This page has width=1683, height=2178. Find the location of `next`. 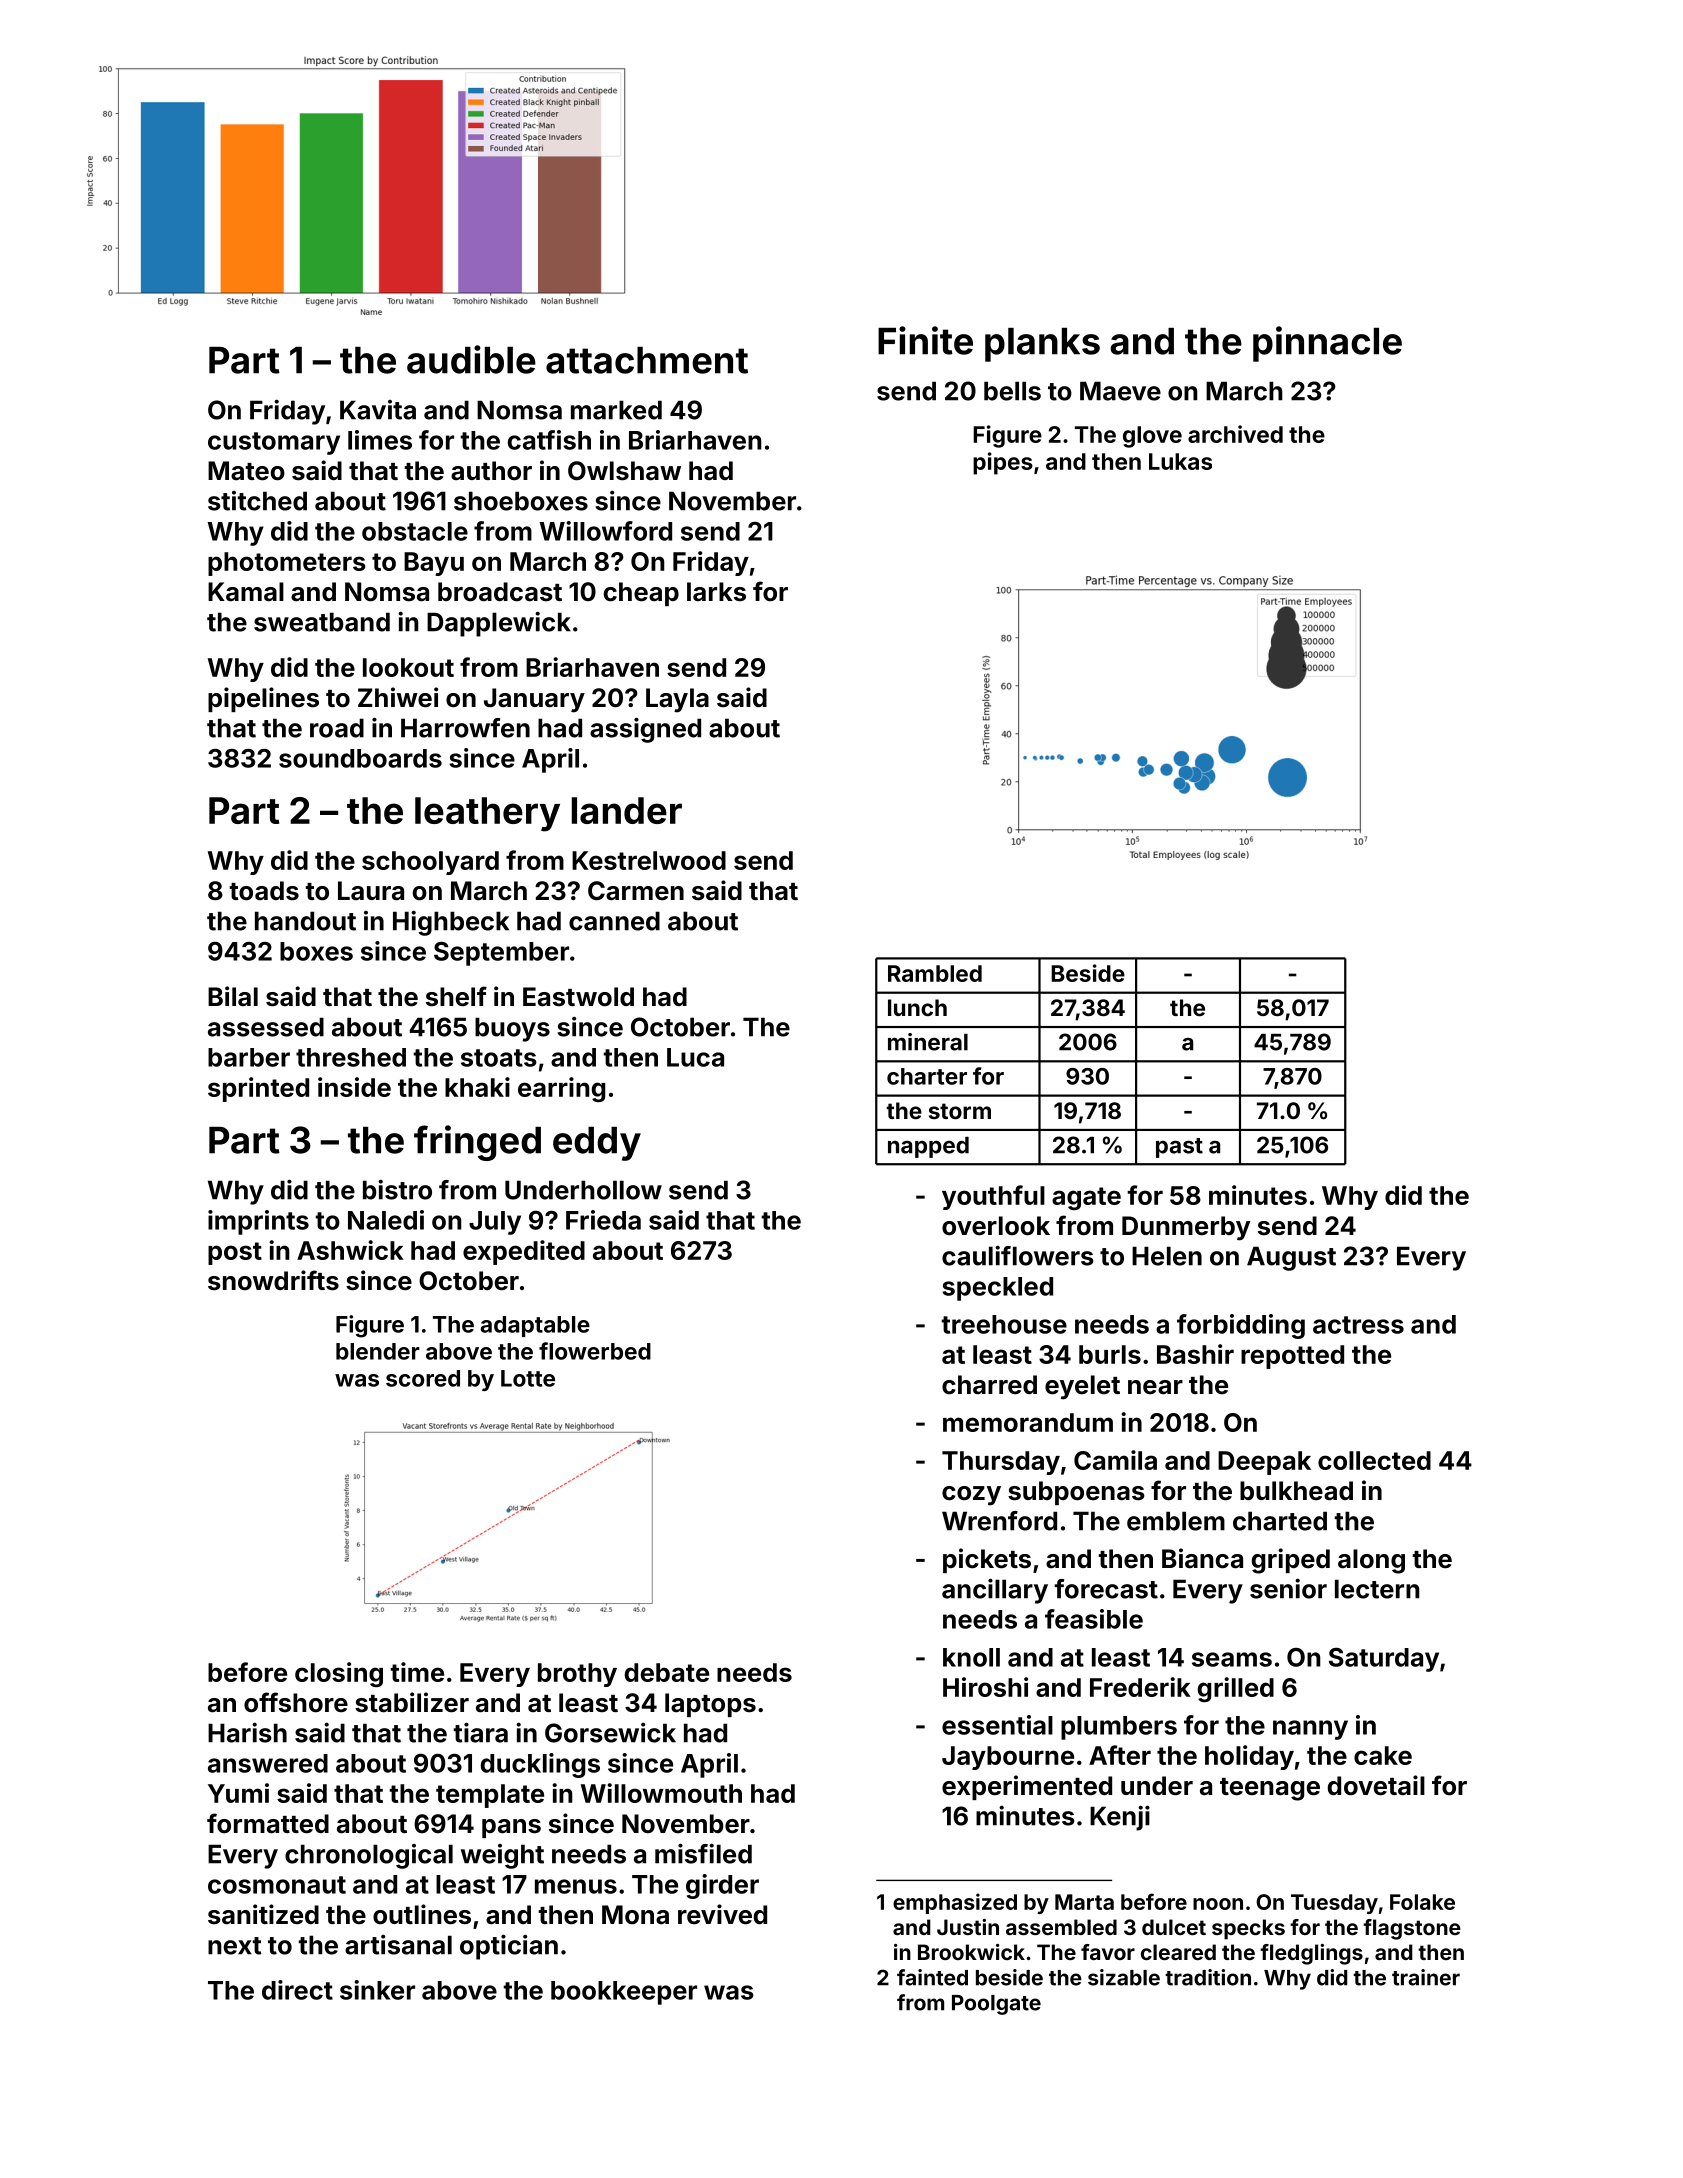

next is located at coordinates (235, 1946).
